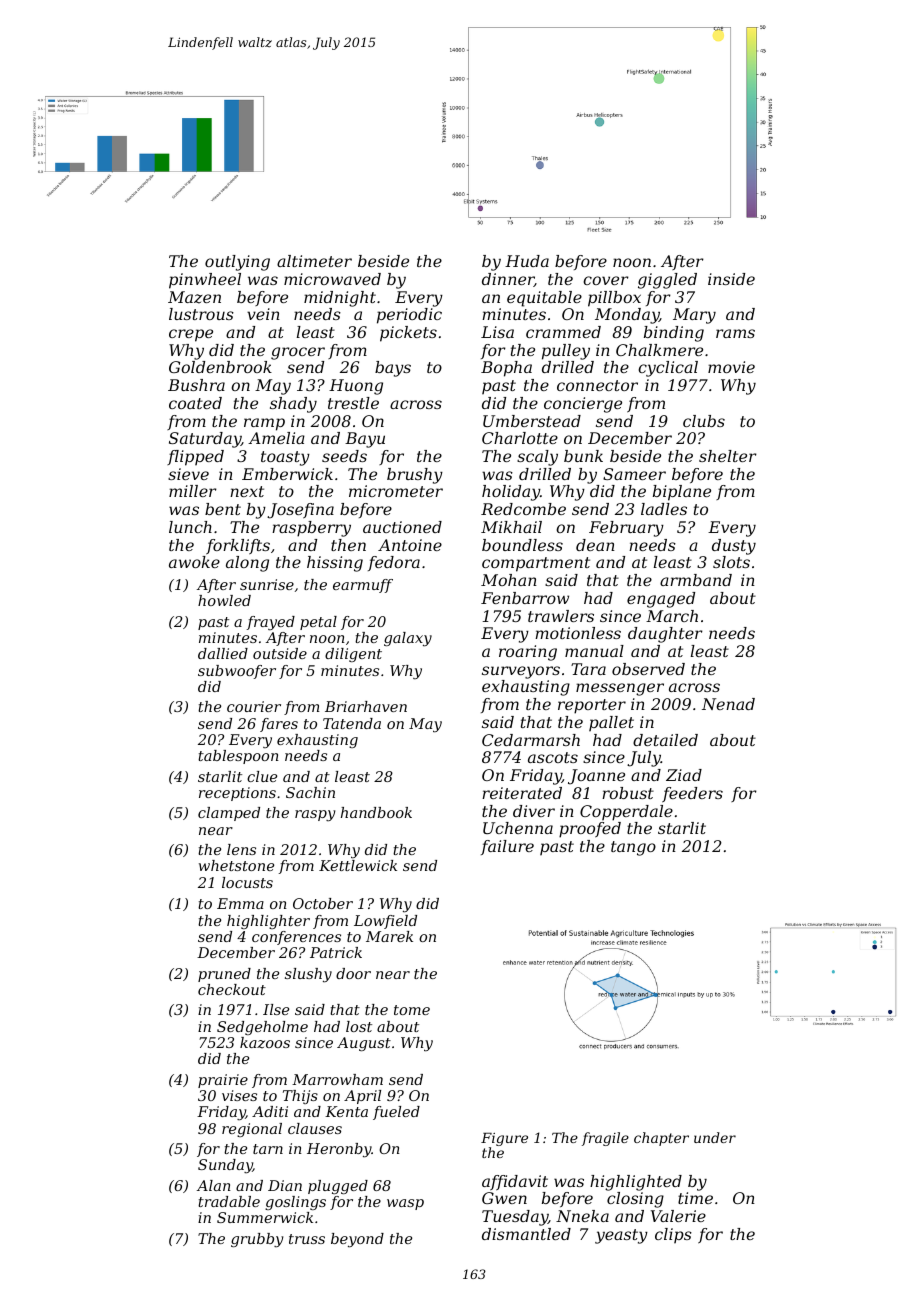  What do you see at coordinates (715, 1137) in the document?
I see `under` at bounding box center [715, 1137].
